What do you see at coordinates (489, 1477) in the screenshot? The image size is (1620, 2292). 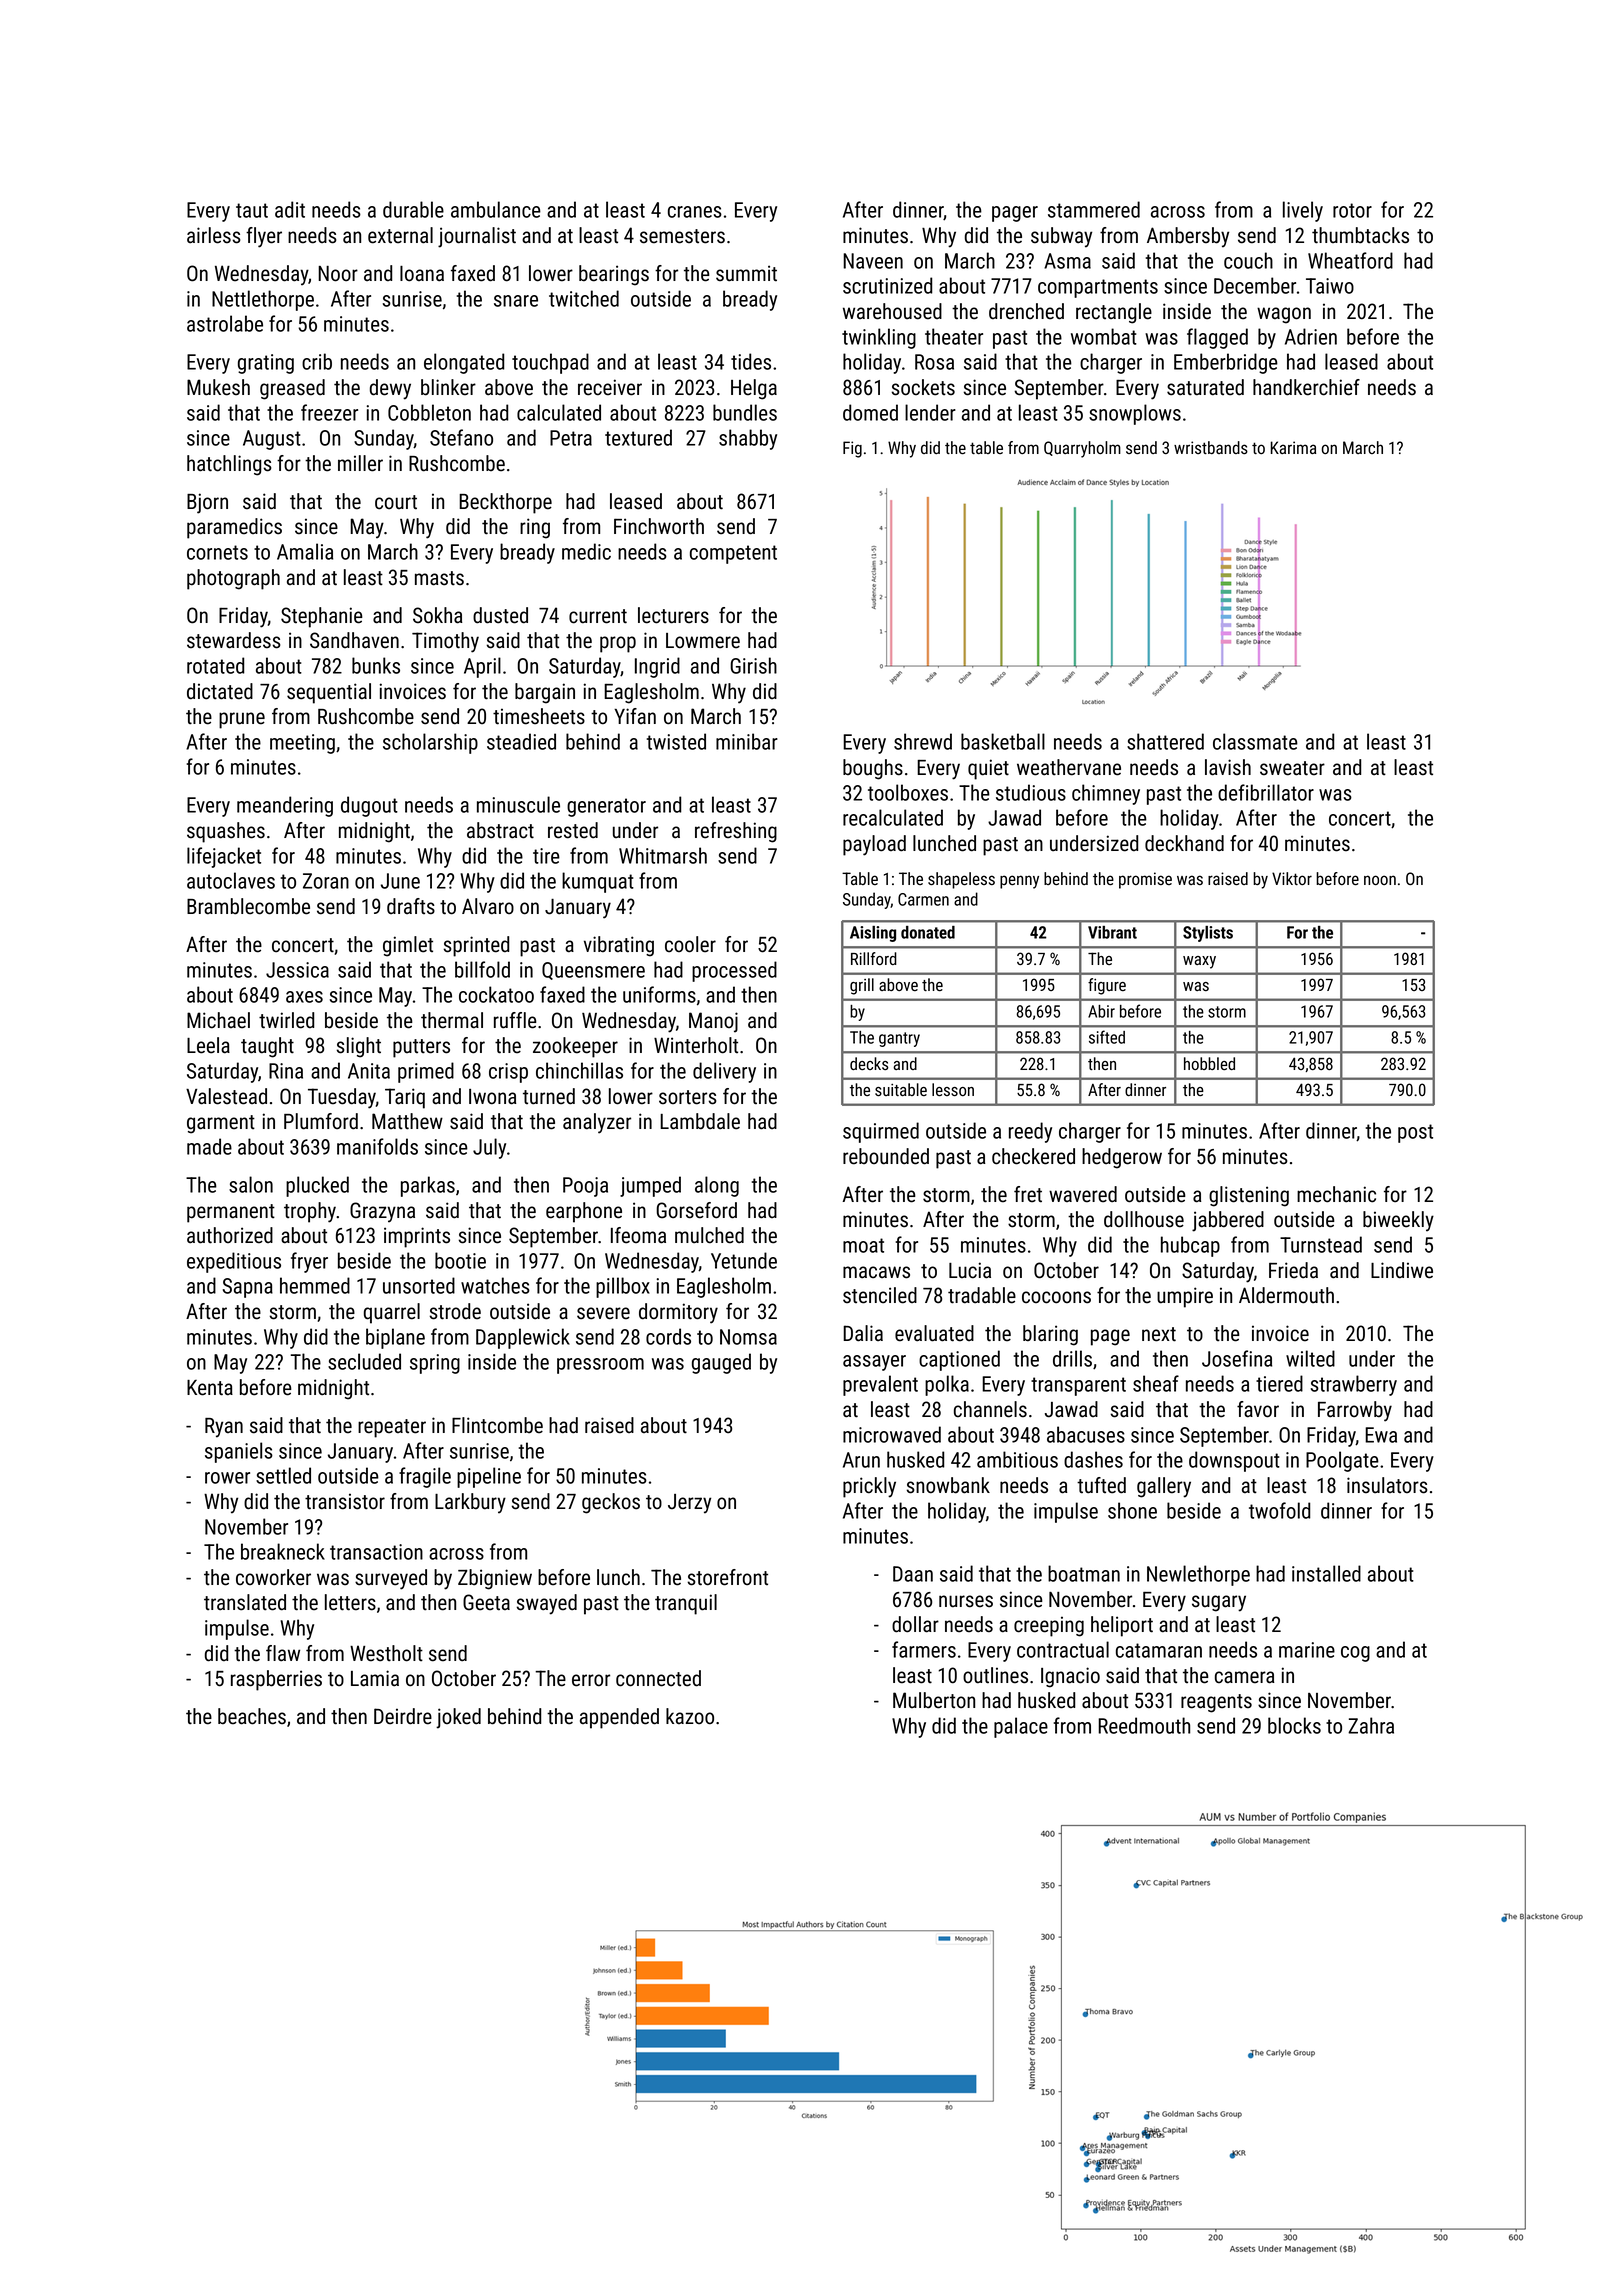 I see `pipeline` at bounding box center [489, 1477].
